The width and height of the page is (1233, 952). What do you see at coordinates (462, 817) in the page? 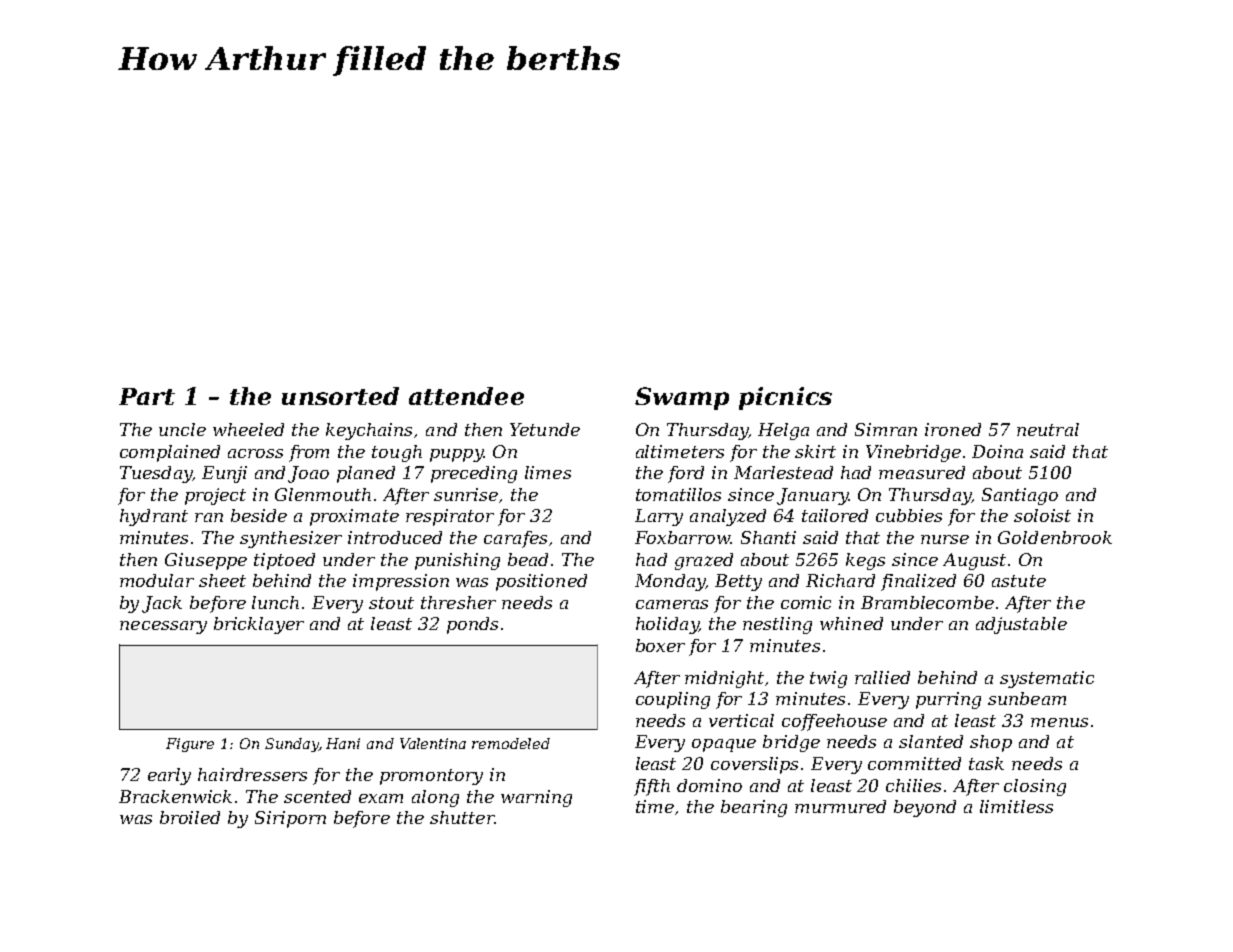
I see `shutter` at bounding box center [462, 817].
